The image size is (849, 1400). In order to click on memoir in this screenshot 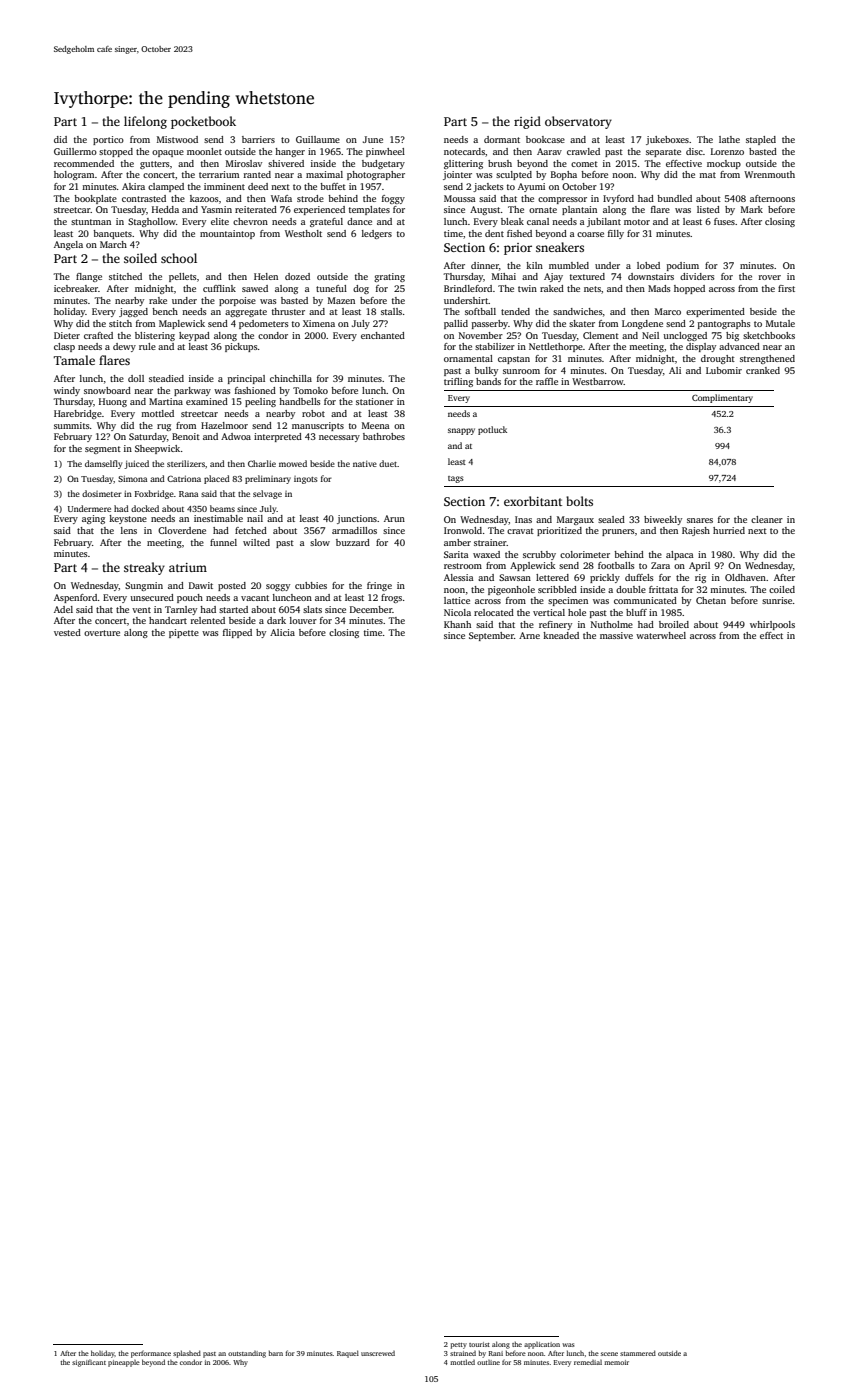, I will do `click(616, 1362)`.
